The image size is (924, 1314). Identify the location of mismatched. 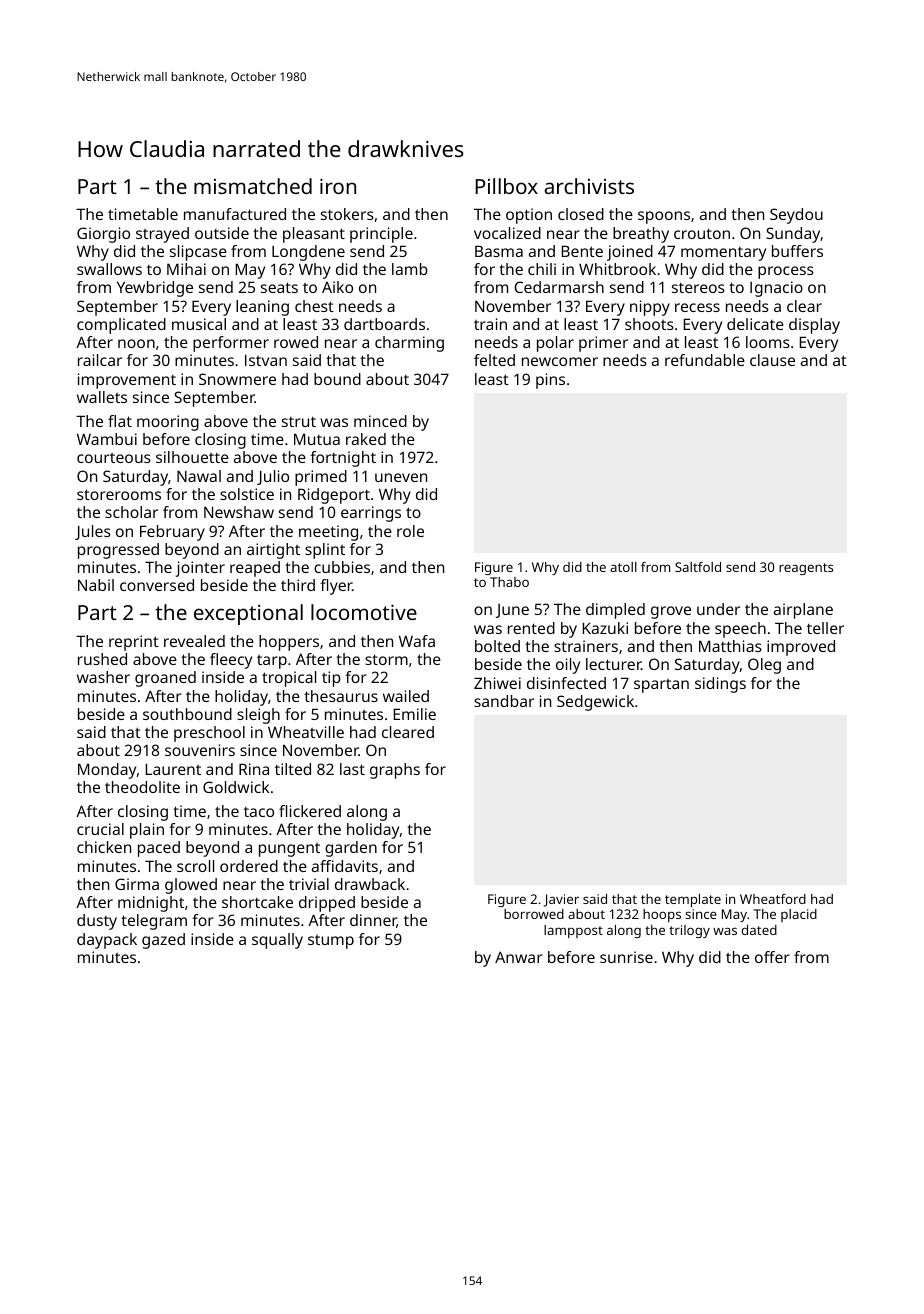
(253, 186).
